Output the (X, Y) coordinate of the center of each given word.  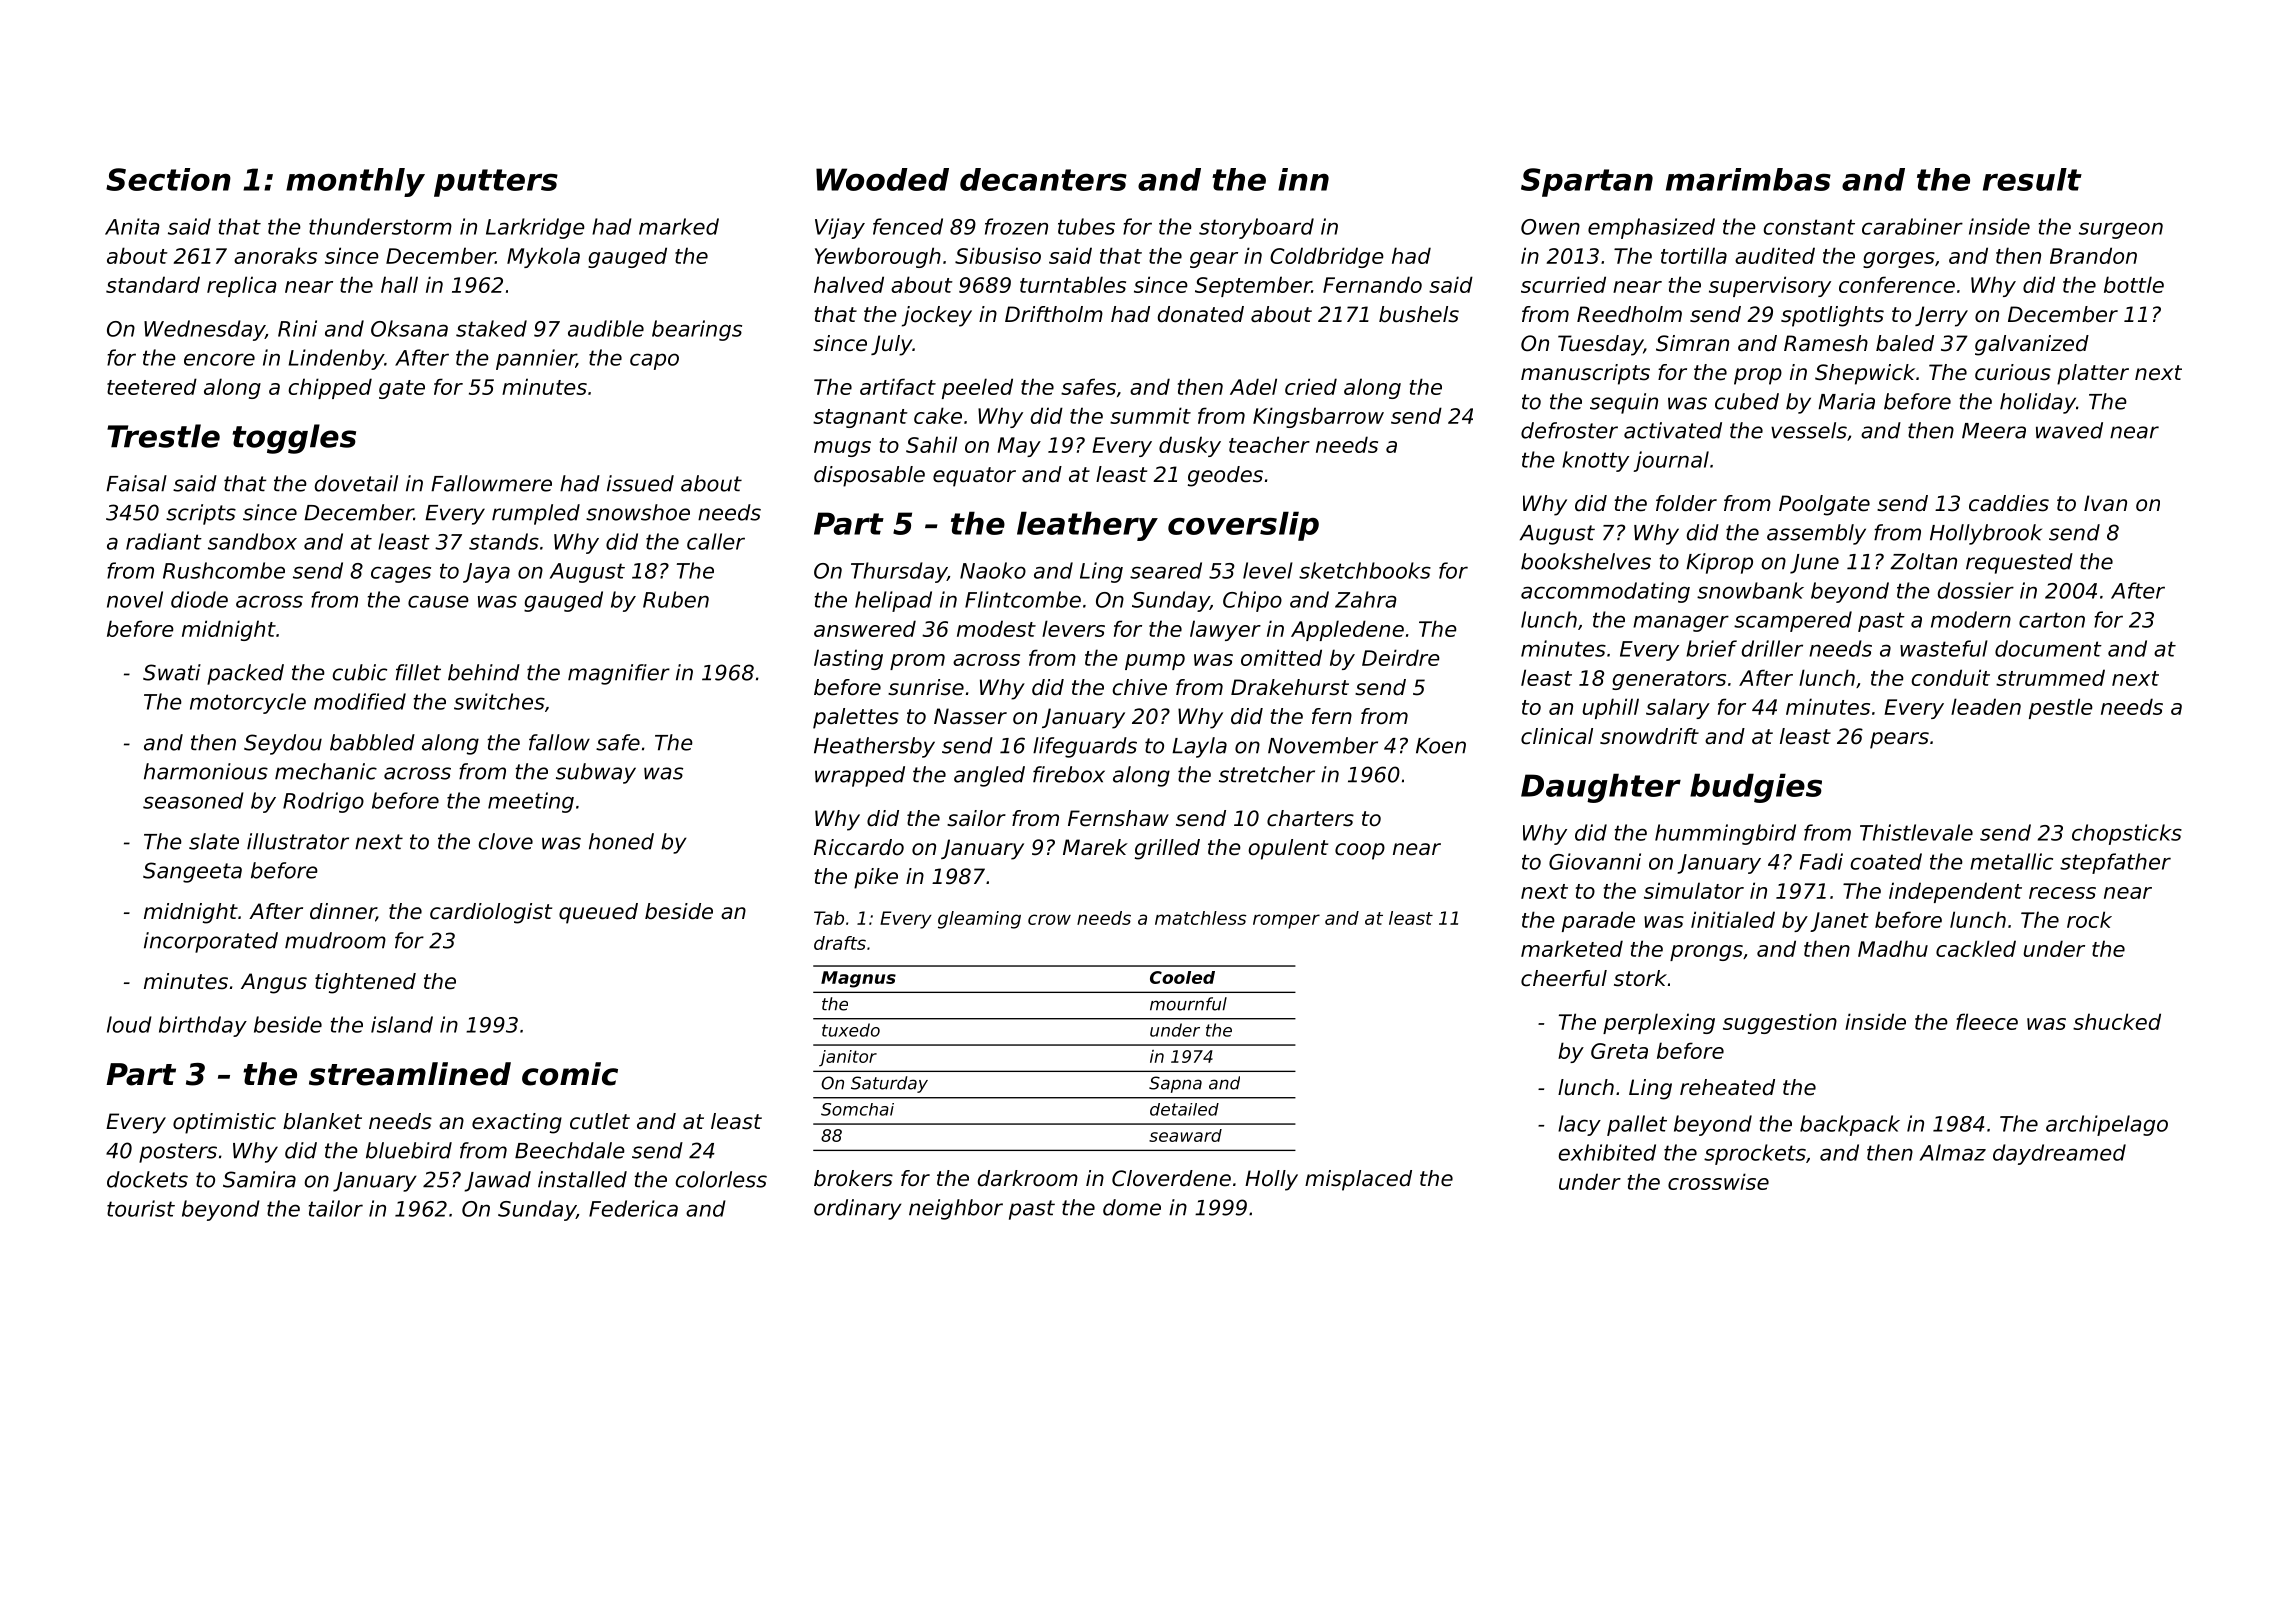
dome (1132, 1207)
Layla (1199, 747)
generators (1669, 680)
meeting (531, 802)
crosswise (1718, 1181)
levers (1073, 628)
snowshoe (638, 512)
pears (1899, 740)
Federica (633, 1208)
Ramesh (1826, 343)
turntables (1073, 284)
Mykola (543, 257)
